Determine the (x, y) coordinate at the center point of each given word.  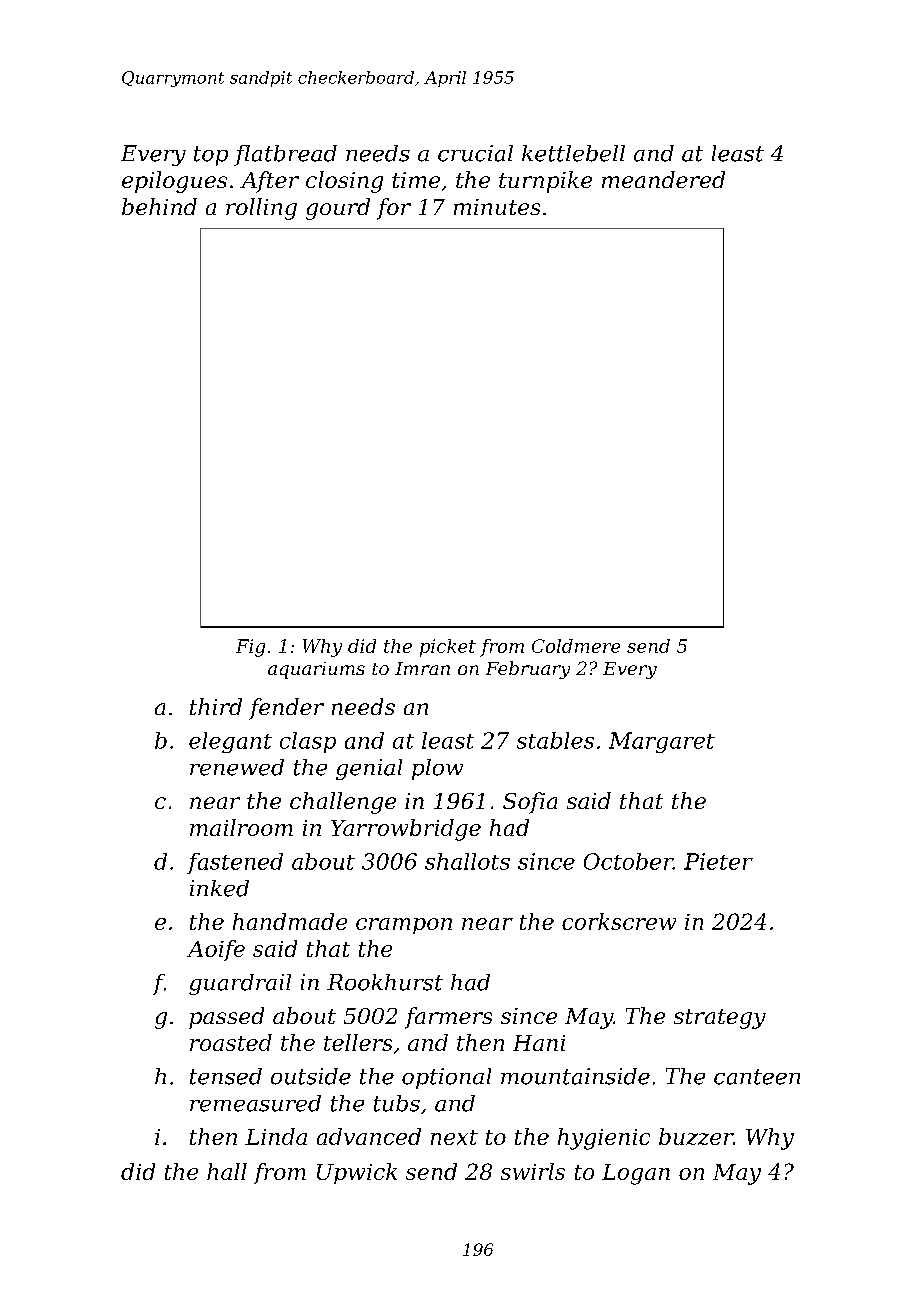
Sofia (530, 803)
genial (369, 769)
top (211, 156)
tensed (226, 1076)
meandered (663, 179)
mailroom (241, 827)
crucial (475, 153)
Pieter (718, 861)
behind (159, 206)
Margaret (662, 742)
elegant (230, 742)
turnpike (545, 182)
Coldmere (576, 646)
